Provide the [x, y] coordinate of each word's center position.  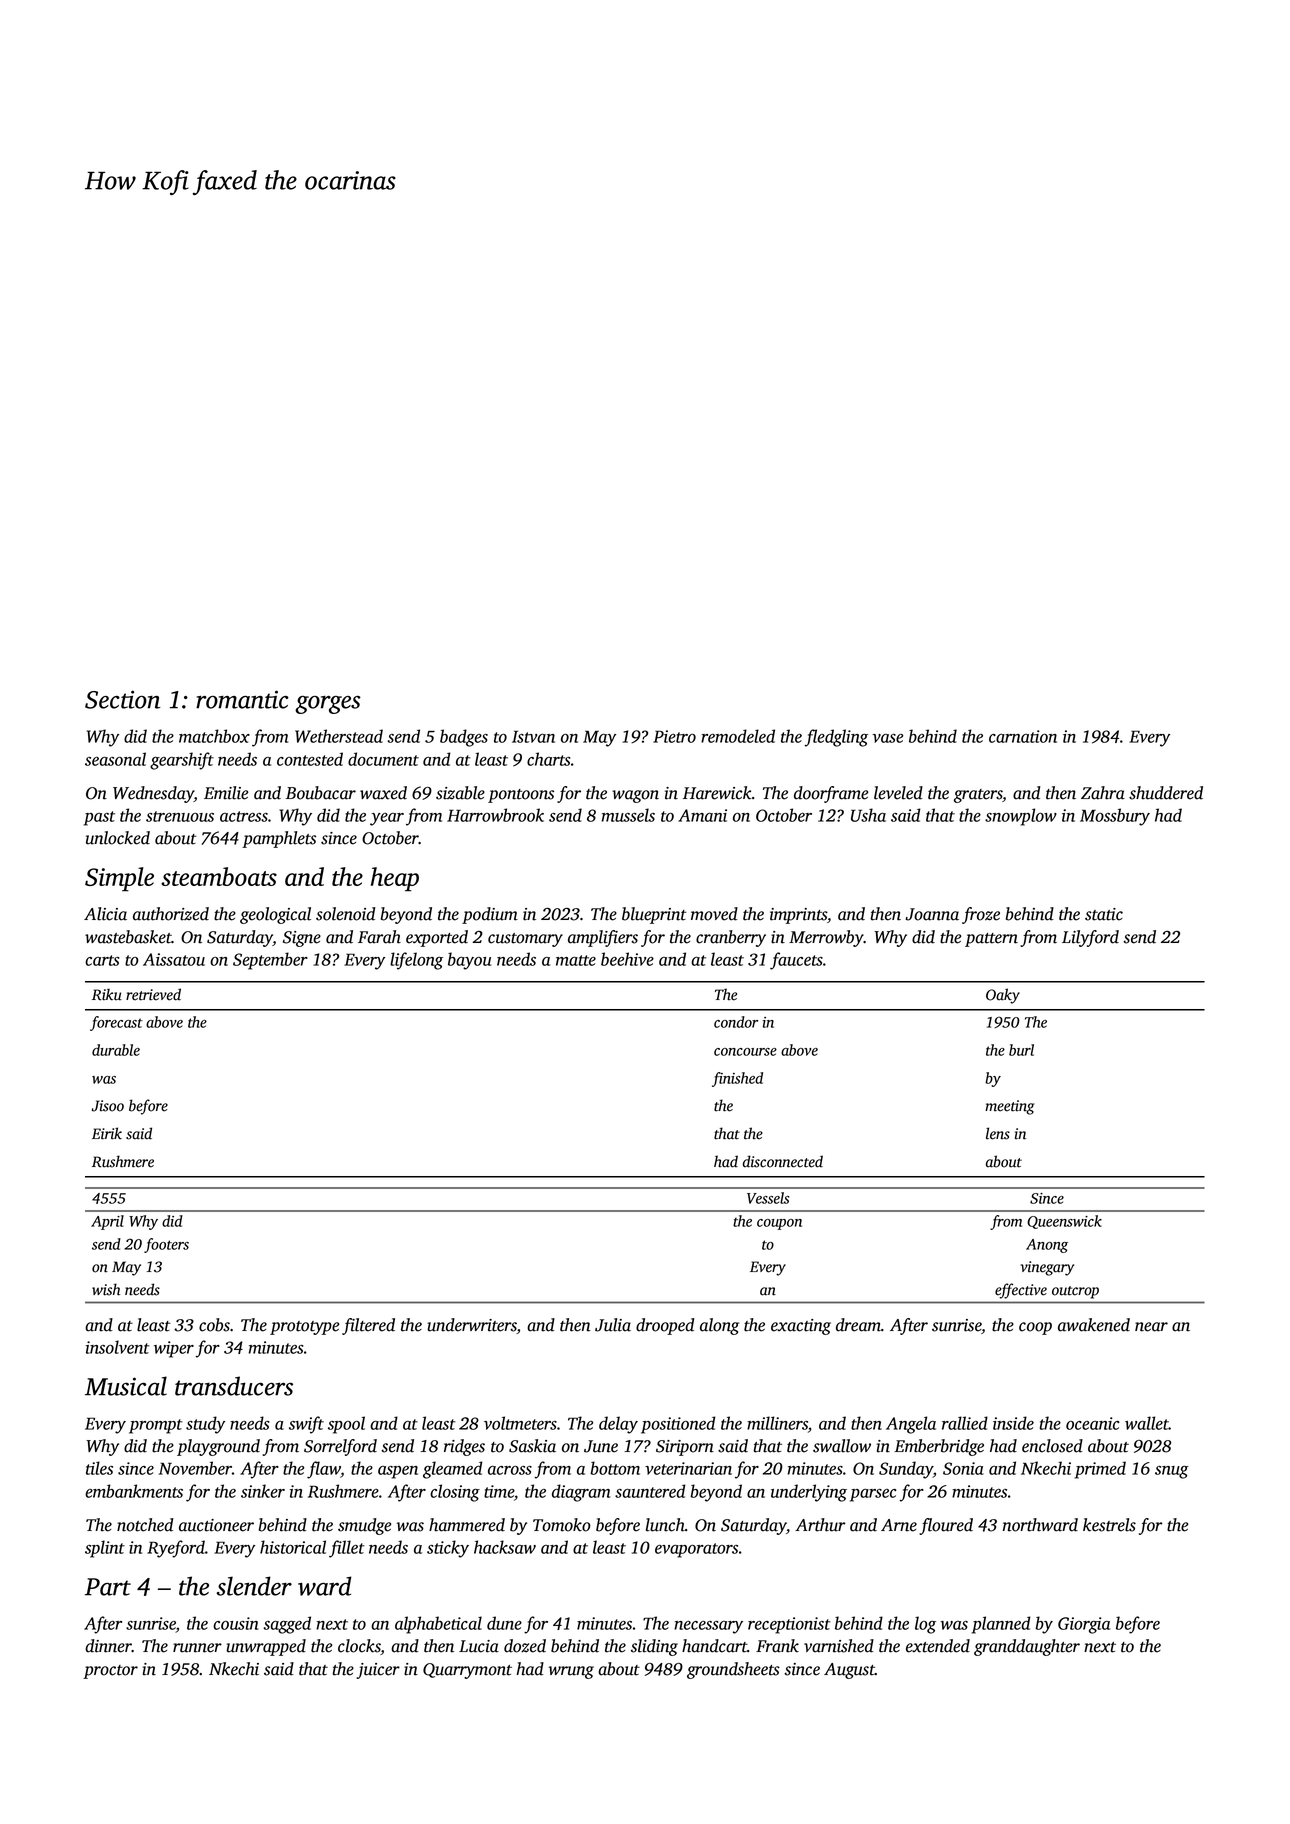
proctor [110, 1672]
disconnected [783, 1161]
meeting [1009, 1107]
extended [938, 1646]
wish [106, 1289]
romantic [242, 699]
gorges [328, 704]
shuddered [1166, 793]
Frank [777, 1646]
